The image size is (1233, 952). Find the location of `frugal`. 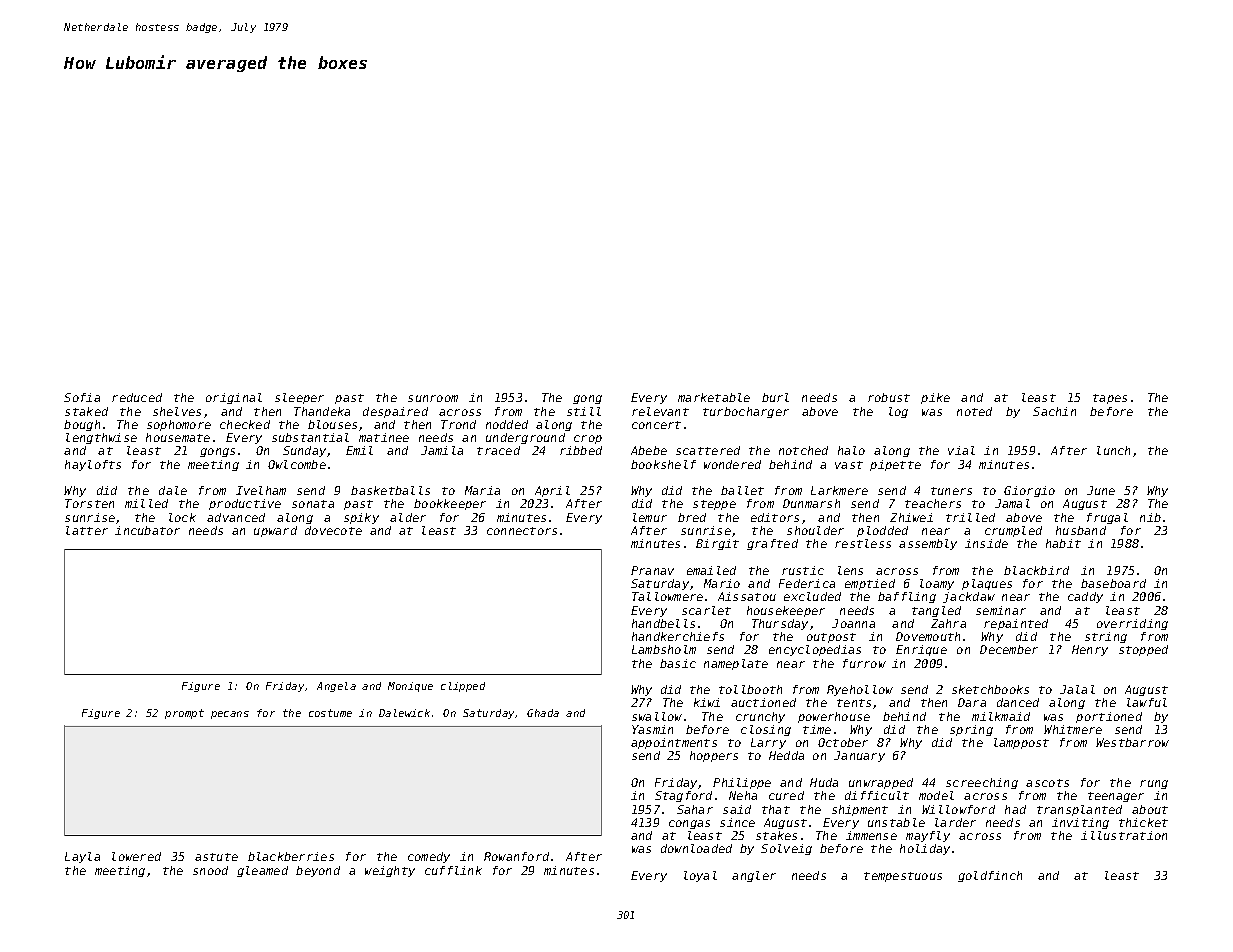

frugal is located at coordinates (1107, 518).
